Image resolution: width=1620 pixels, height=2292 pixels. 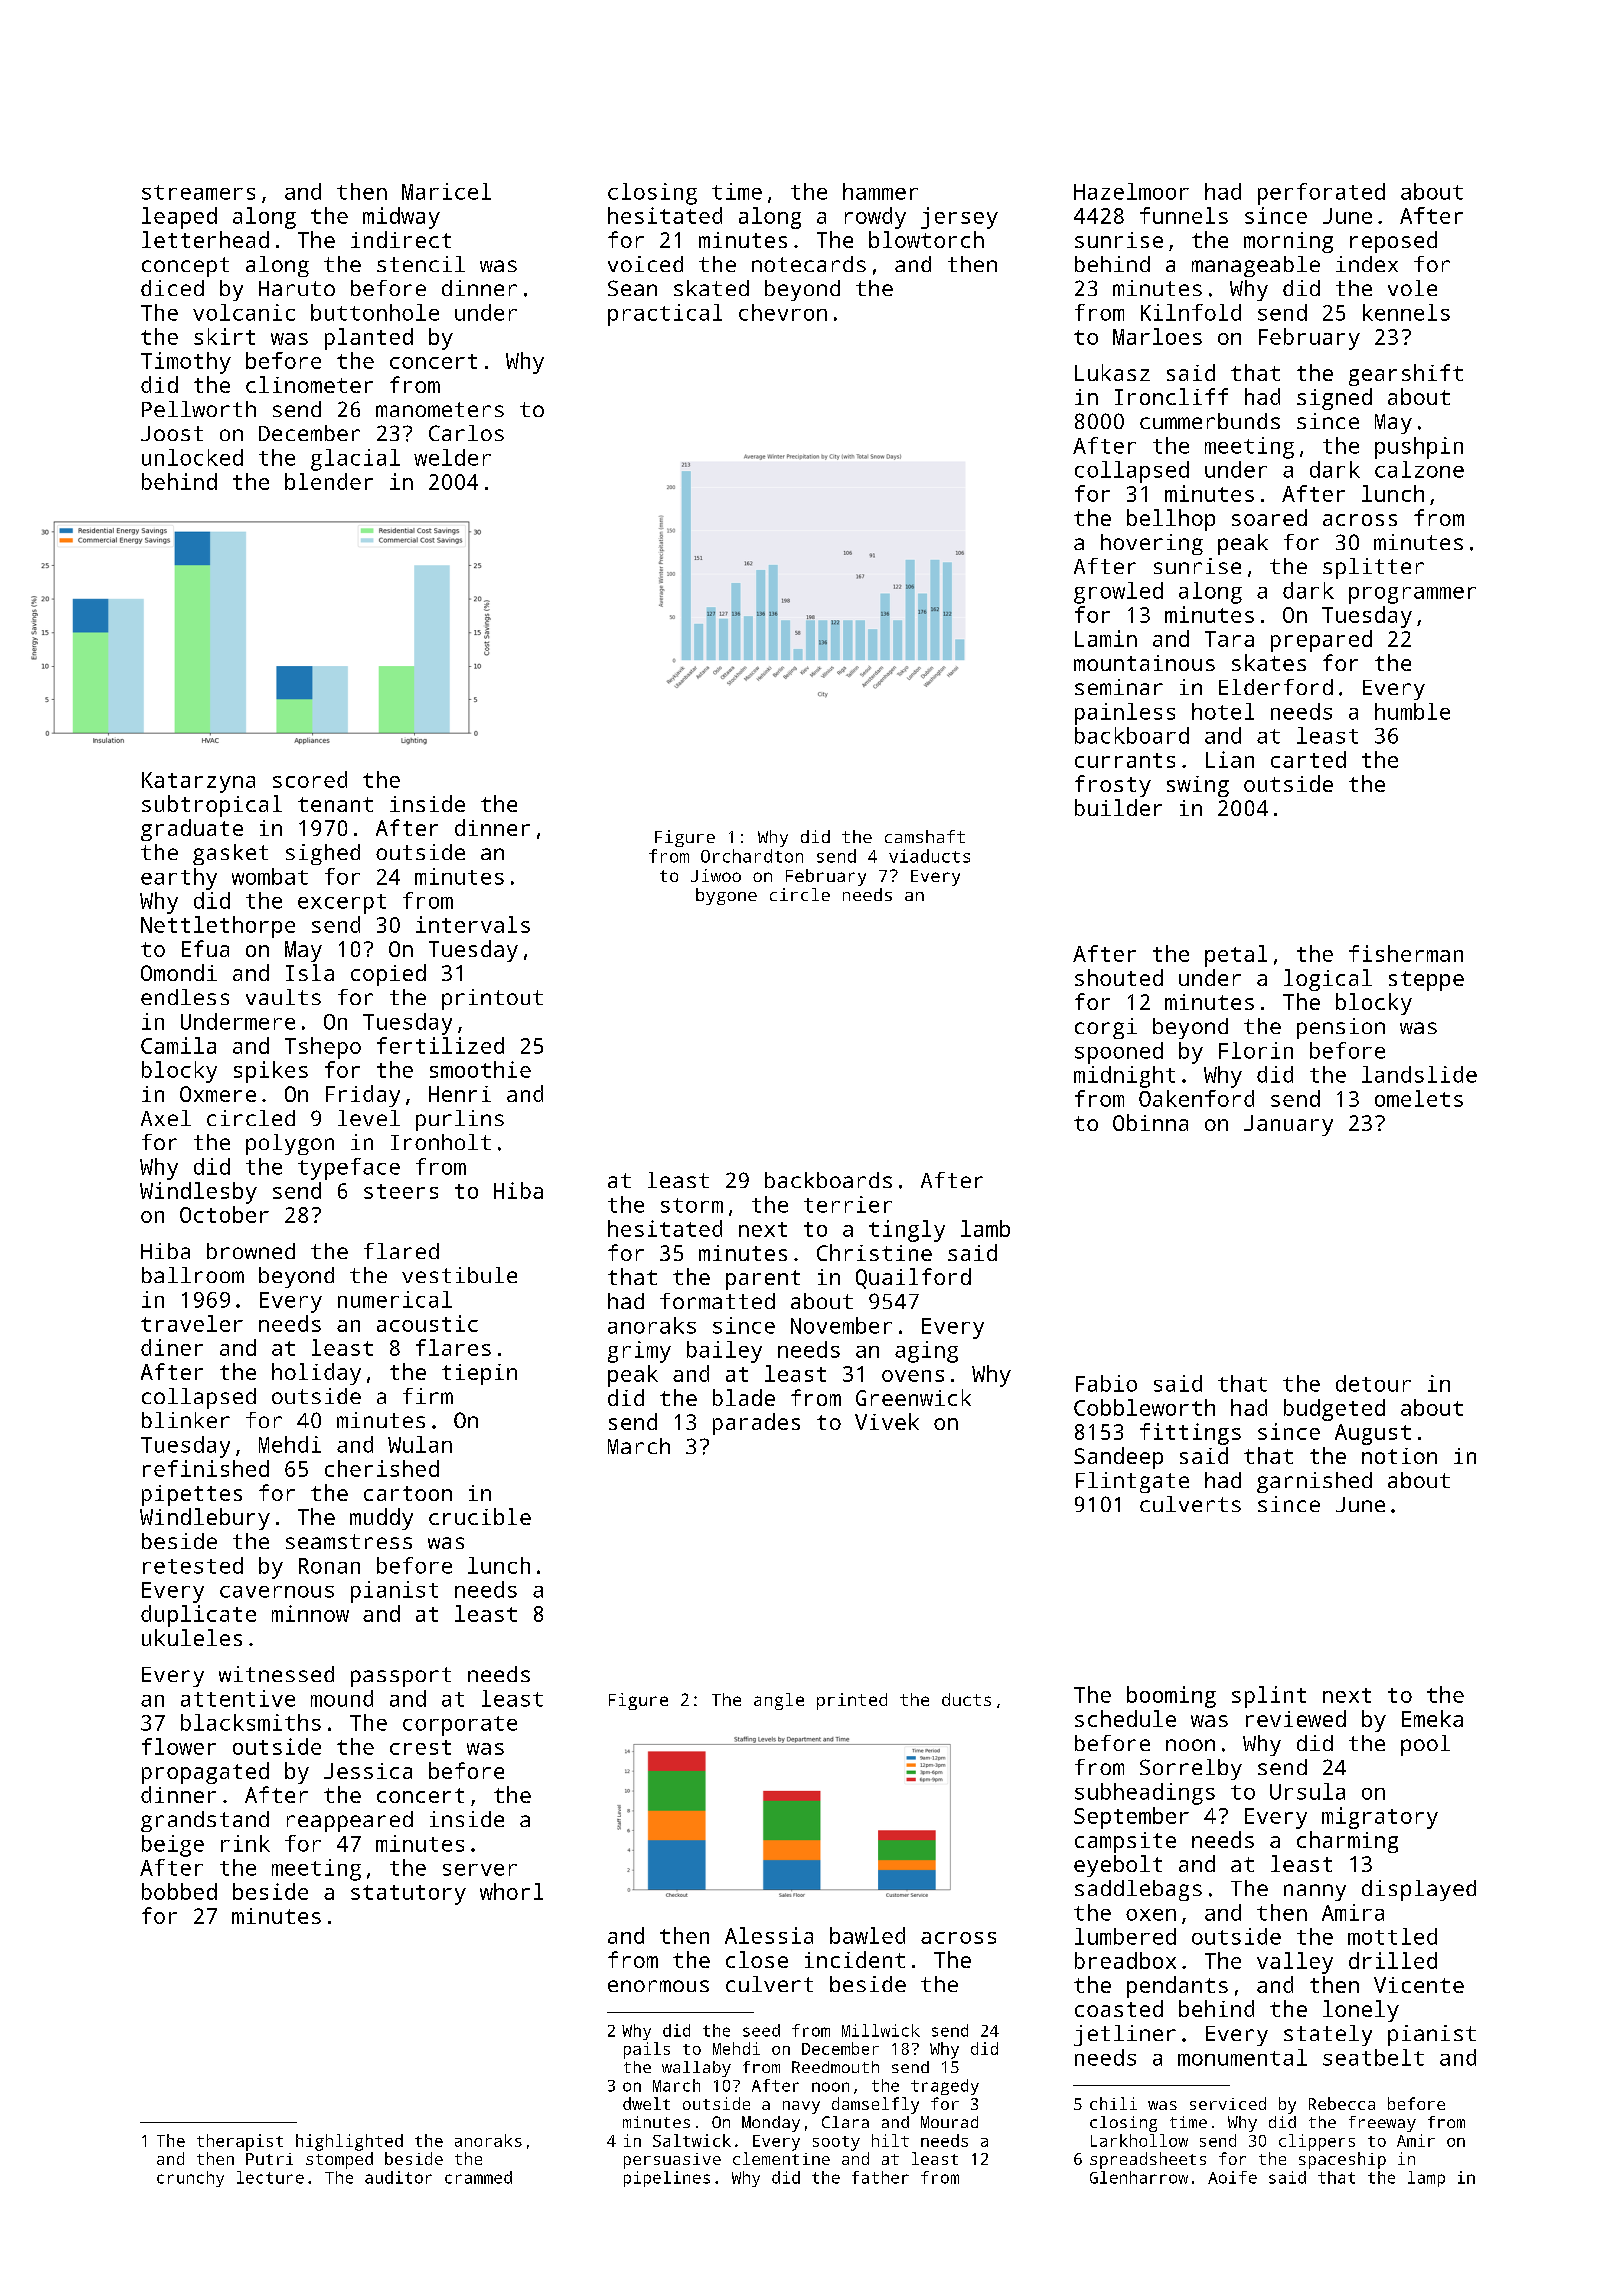 I want to click on oxen, so click(x=1151, y=1915).
